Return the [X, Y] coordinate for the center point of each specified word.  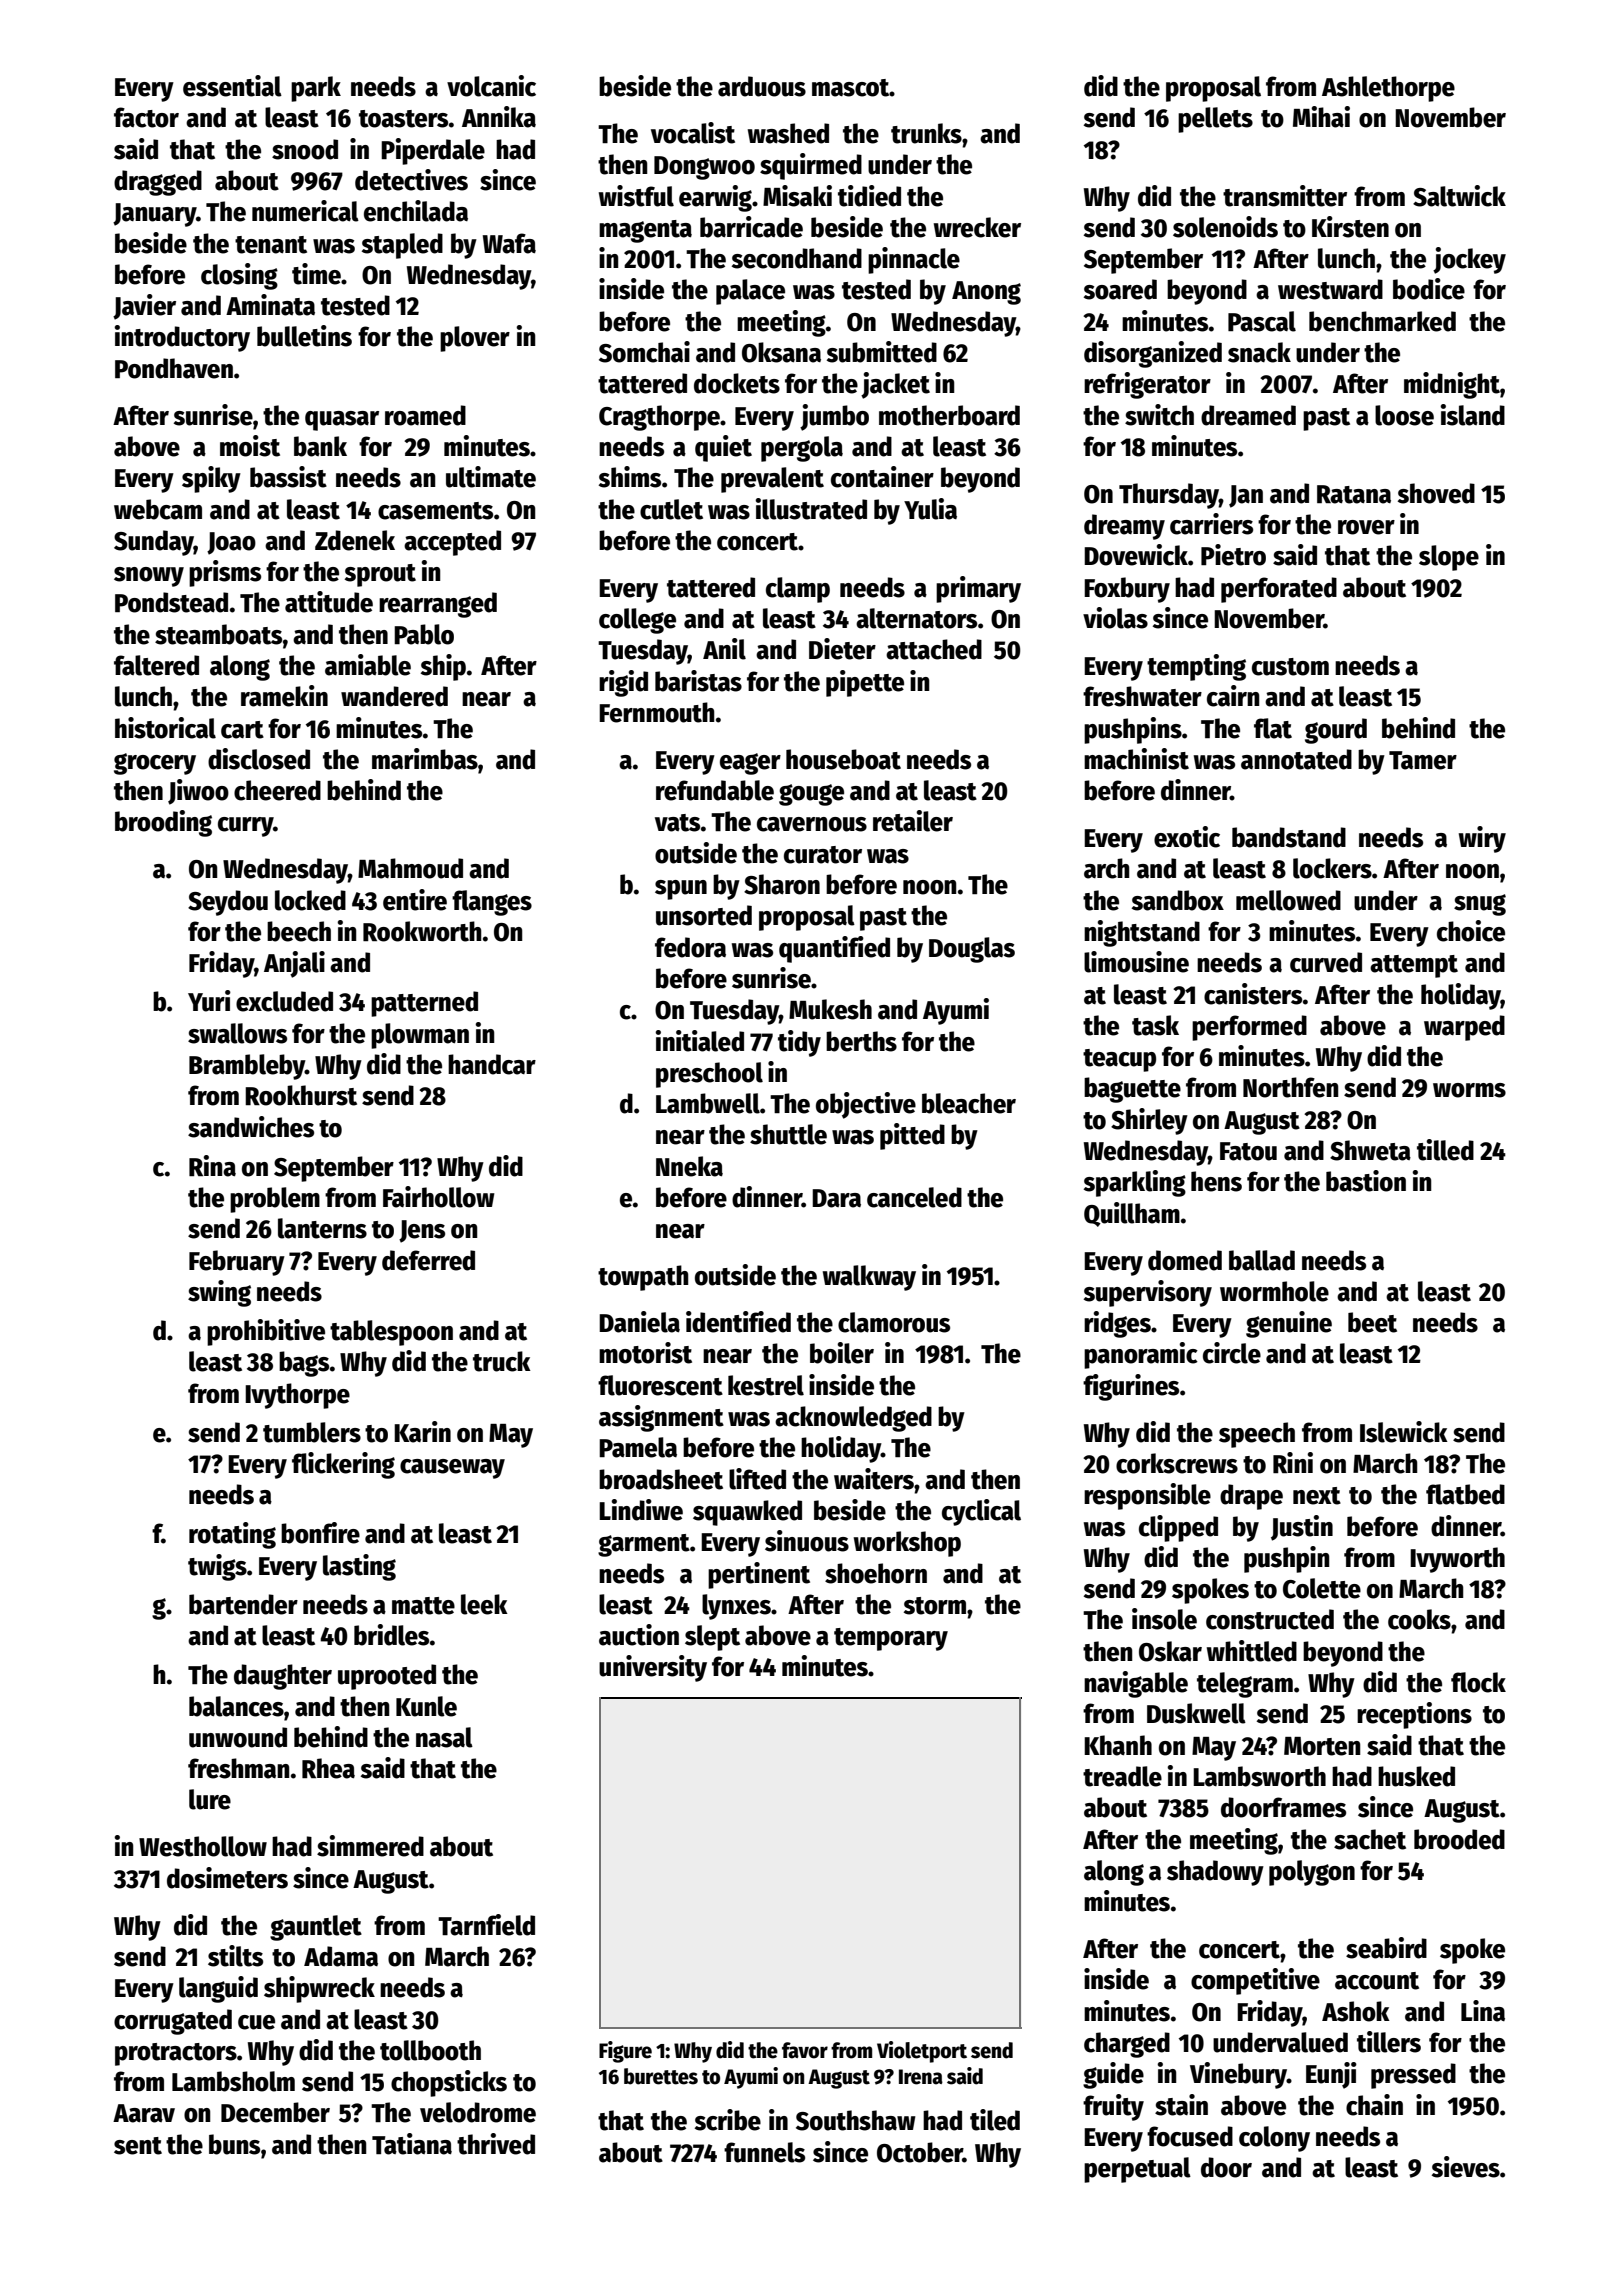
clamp [798, 590]
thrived [496, 2144]
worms [1469, 1090]
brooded [1459, 1839]
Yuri [209, 1001]
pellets [1215, 120]
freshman [239, 1768]
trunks [926, 133]
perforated [1279, 590]
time [316, 274]
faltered [156, 665]
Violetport [922, 2052]
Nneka [689, 1166]
